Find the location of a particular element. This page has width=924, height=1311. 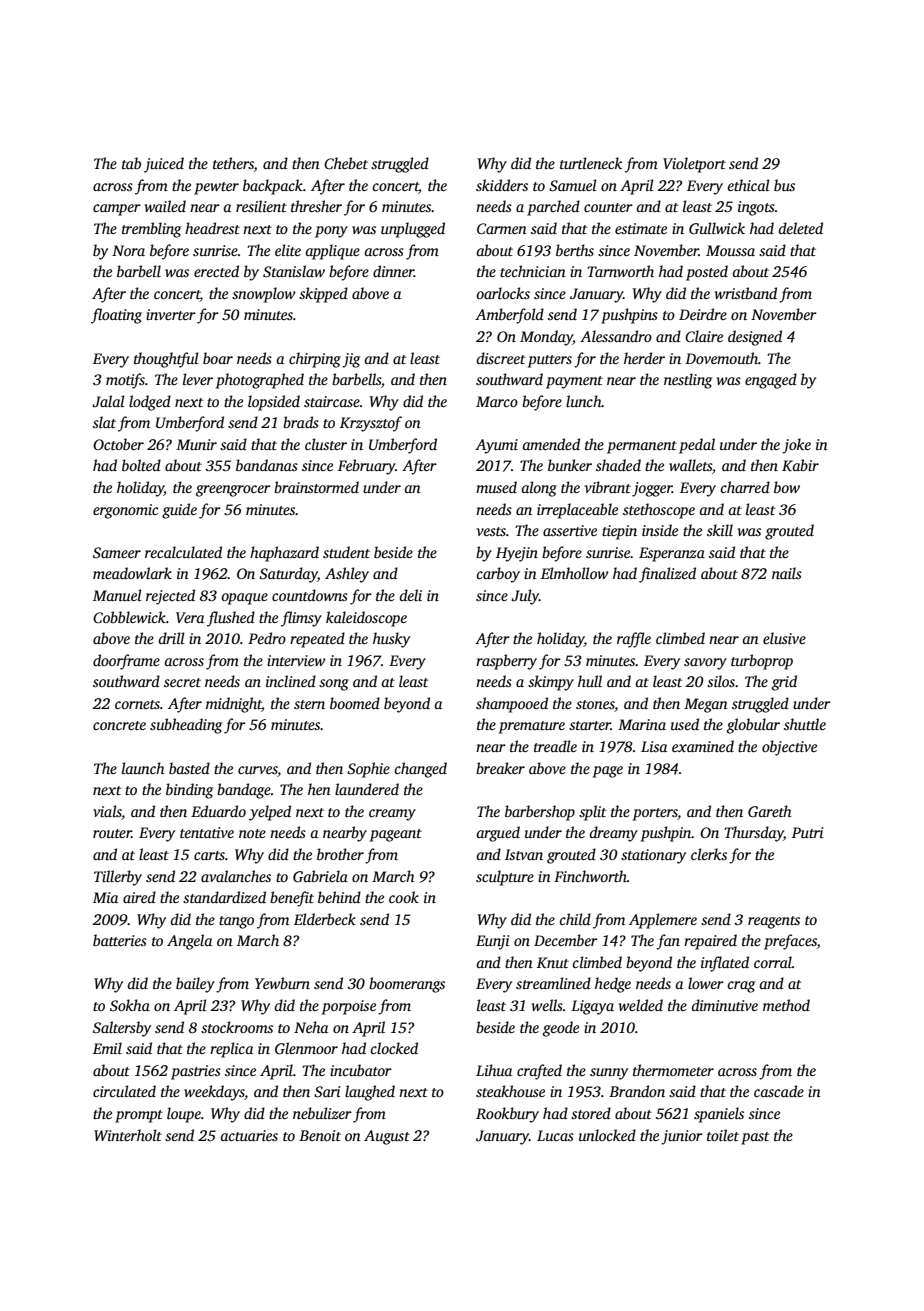

chirping is located at coordinates (315, 360).
